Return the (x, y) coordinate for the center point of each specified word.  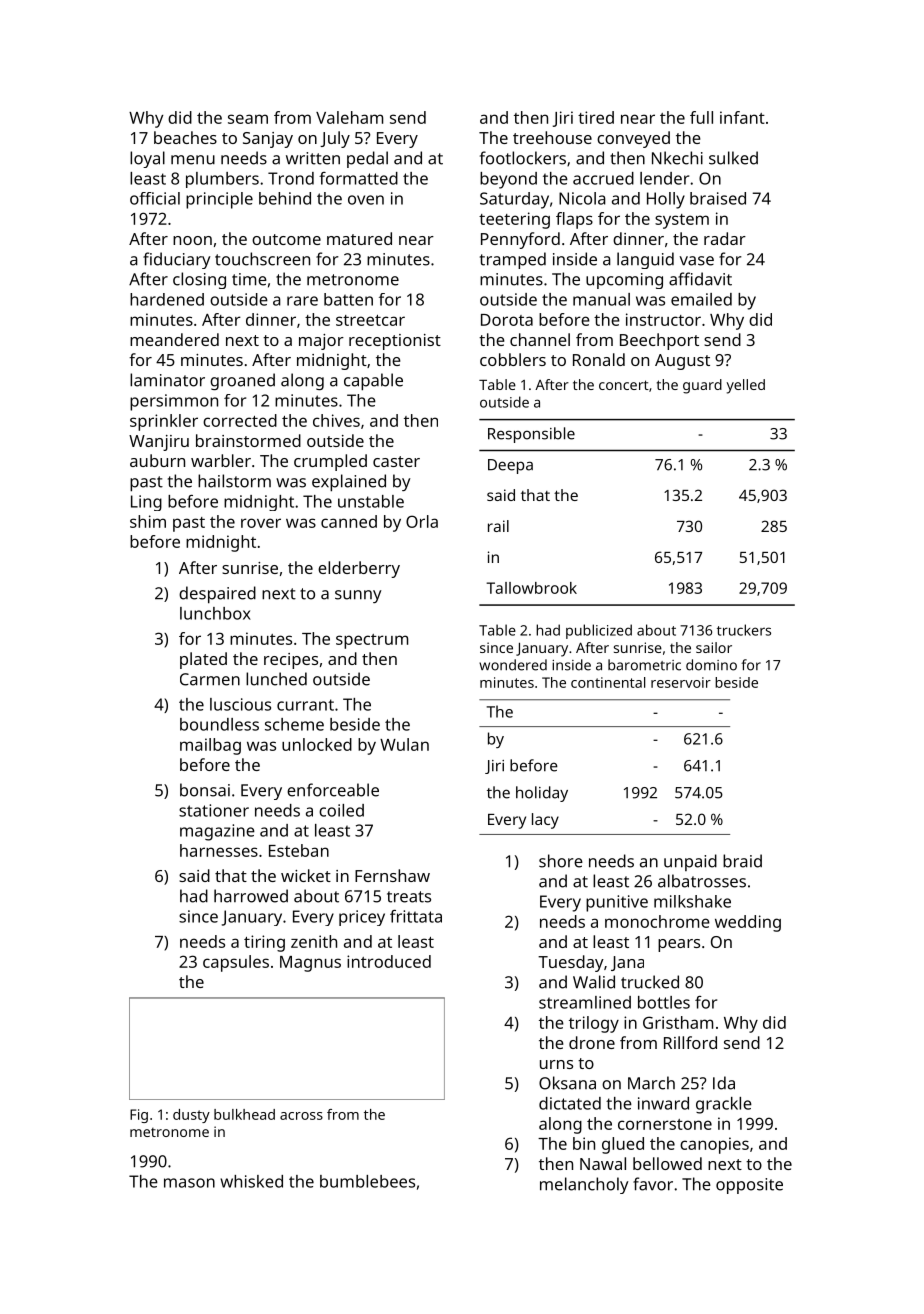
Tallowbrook (531, 588)
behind (285, 198)
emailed (701, 299)
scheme (294, 724)
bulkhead (244, 1114)
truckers (744, 630)
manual (601, 299)
